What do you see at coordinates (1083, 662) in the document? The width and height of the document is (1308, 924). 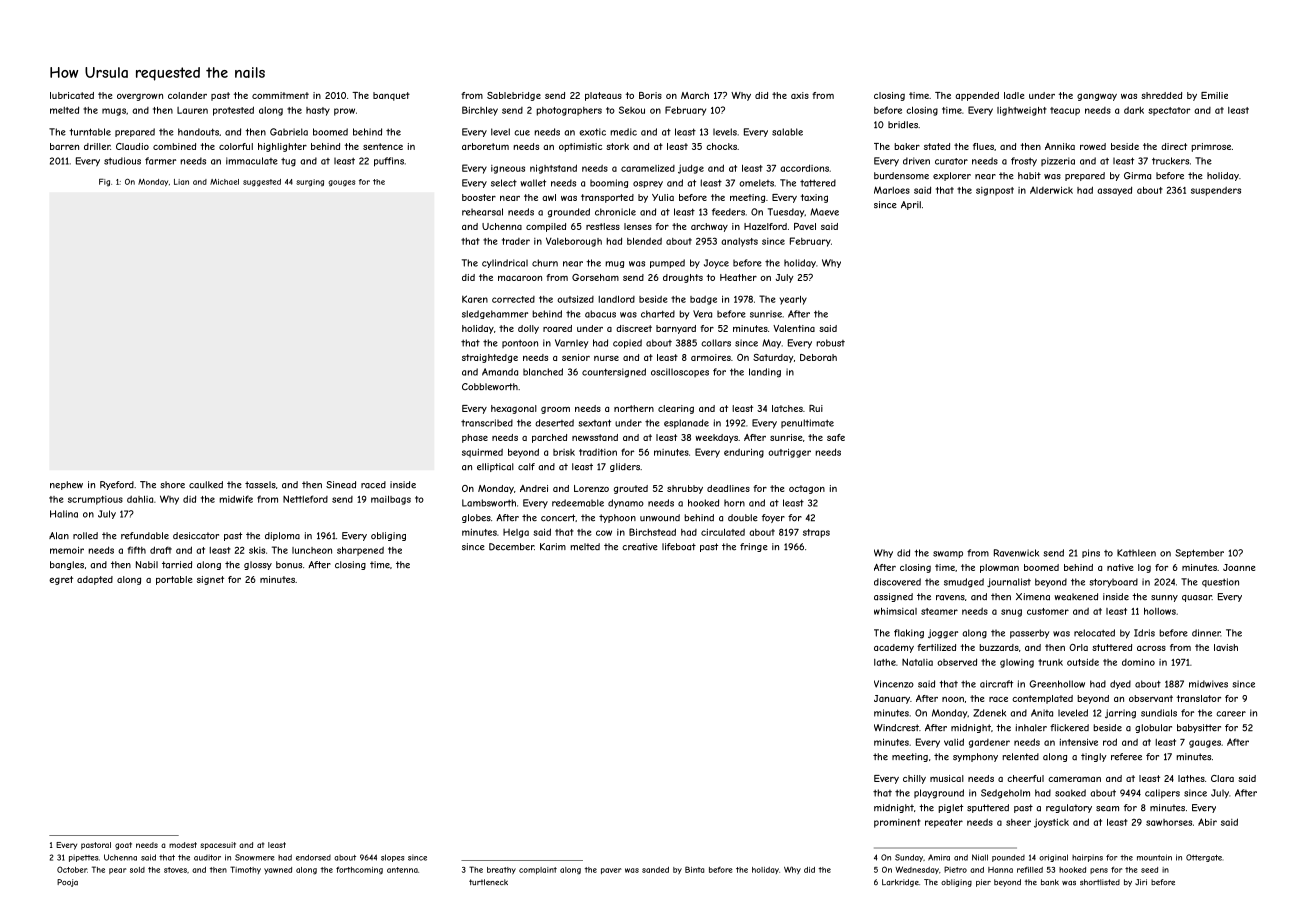 I see `outside` at bounding box center [1083, 662].
